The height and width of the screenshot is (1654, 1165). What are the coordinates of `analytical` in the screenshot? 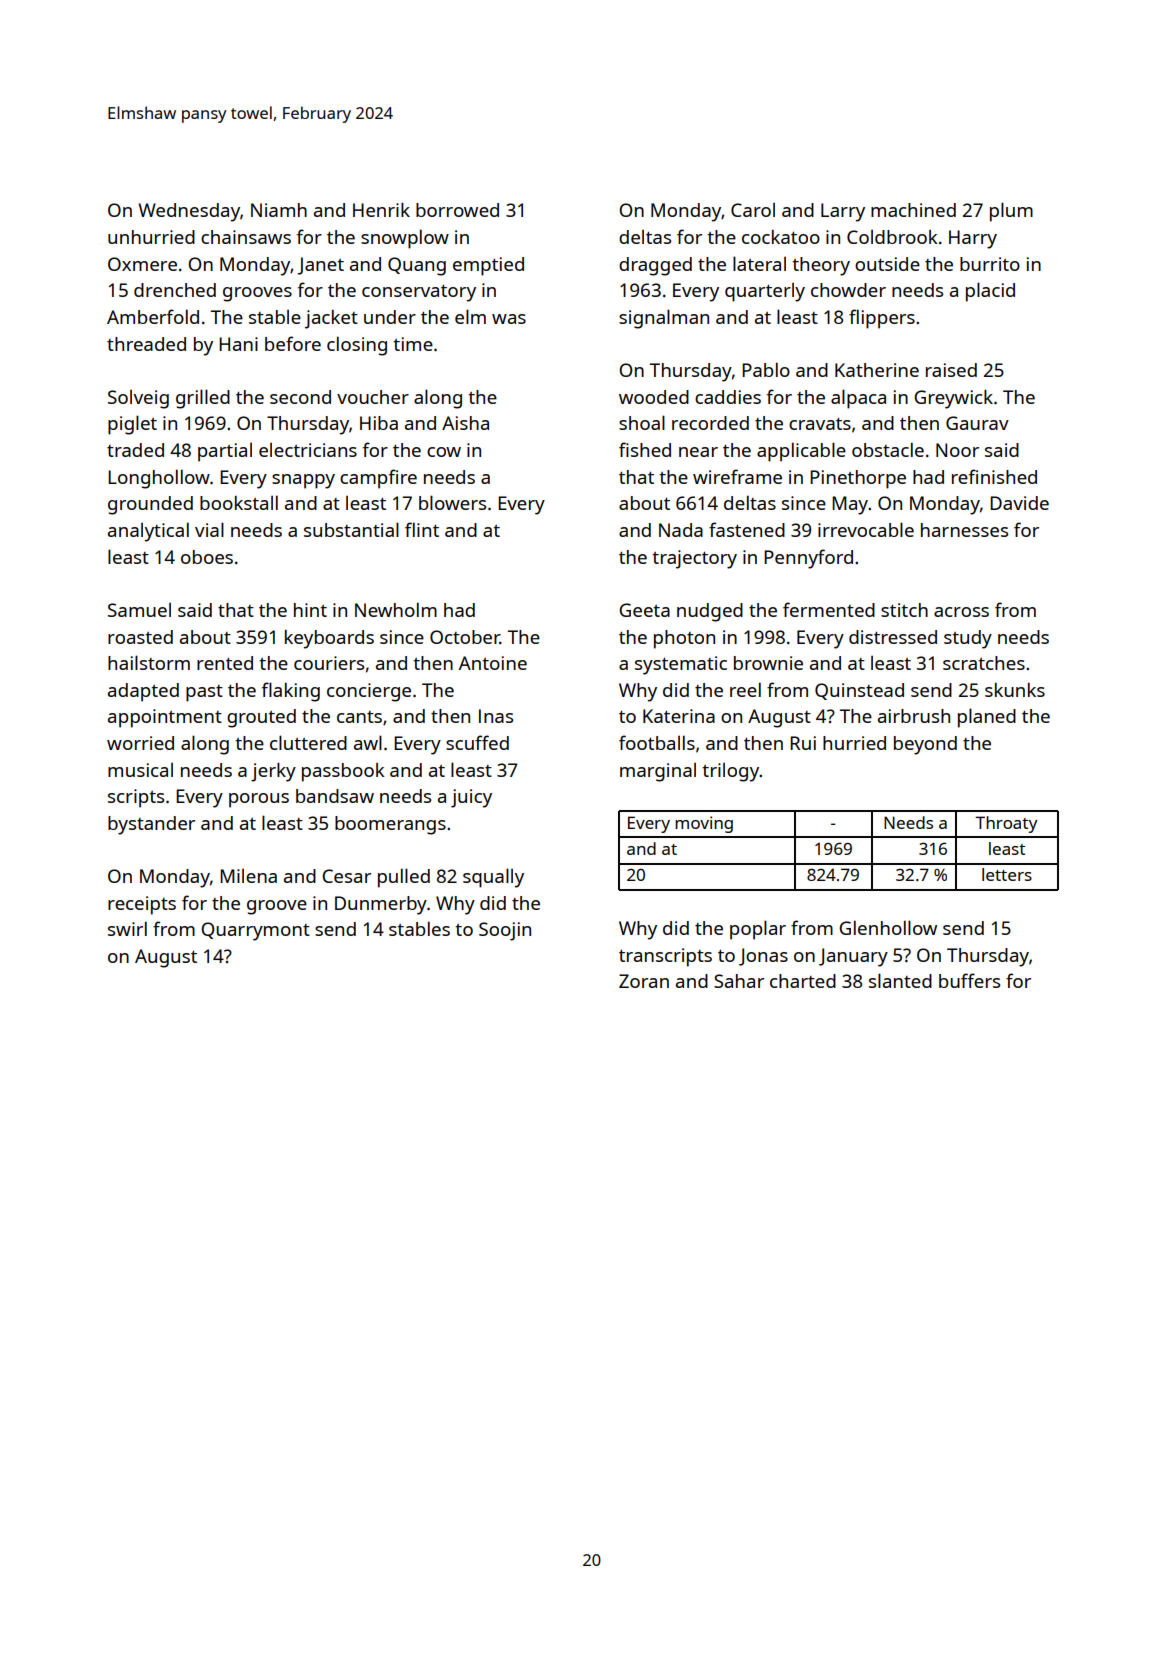 It's located at (148, 532).
